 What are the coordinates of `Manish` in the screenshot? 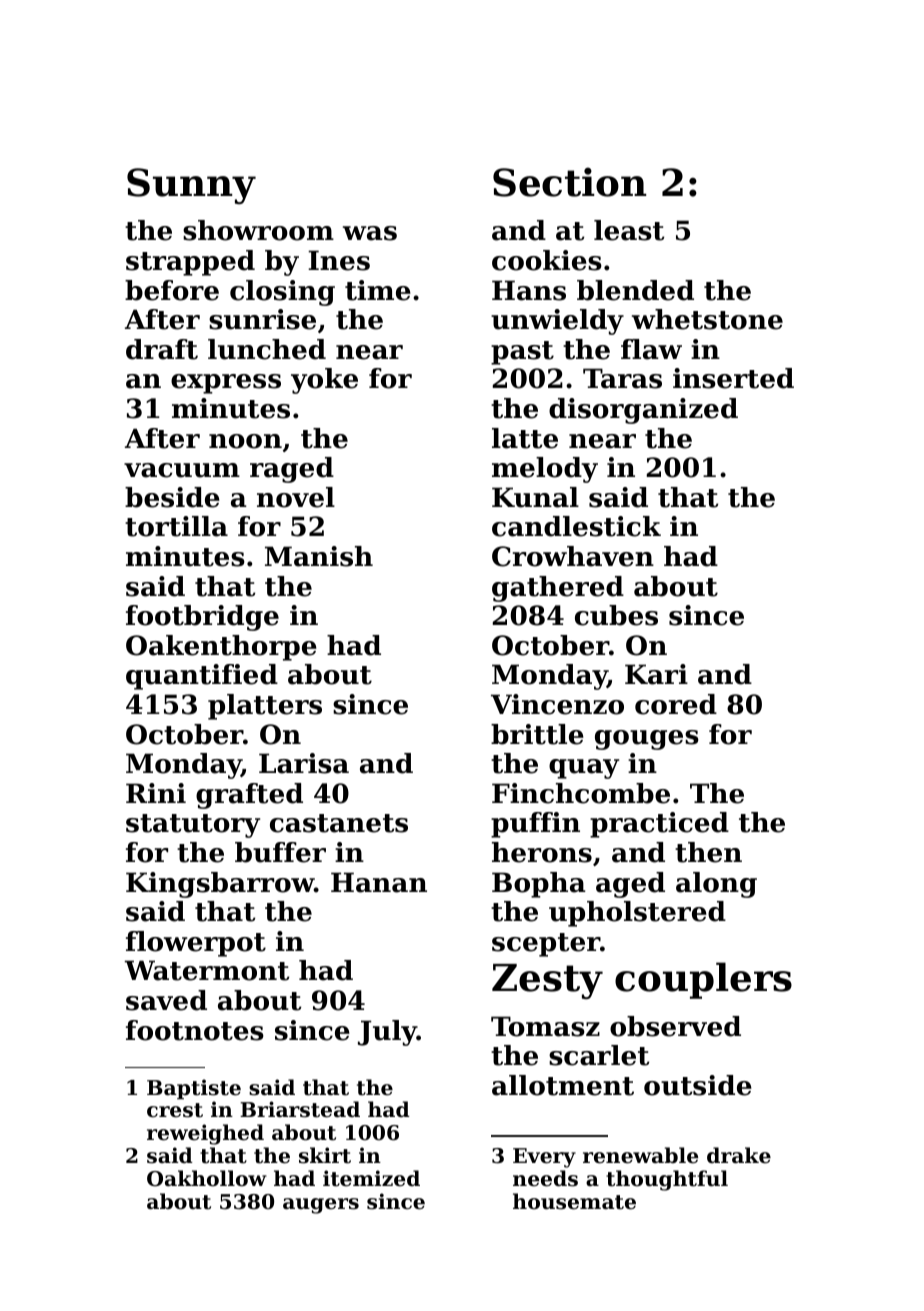 It's located at (319, 556).
